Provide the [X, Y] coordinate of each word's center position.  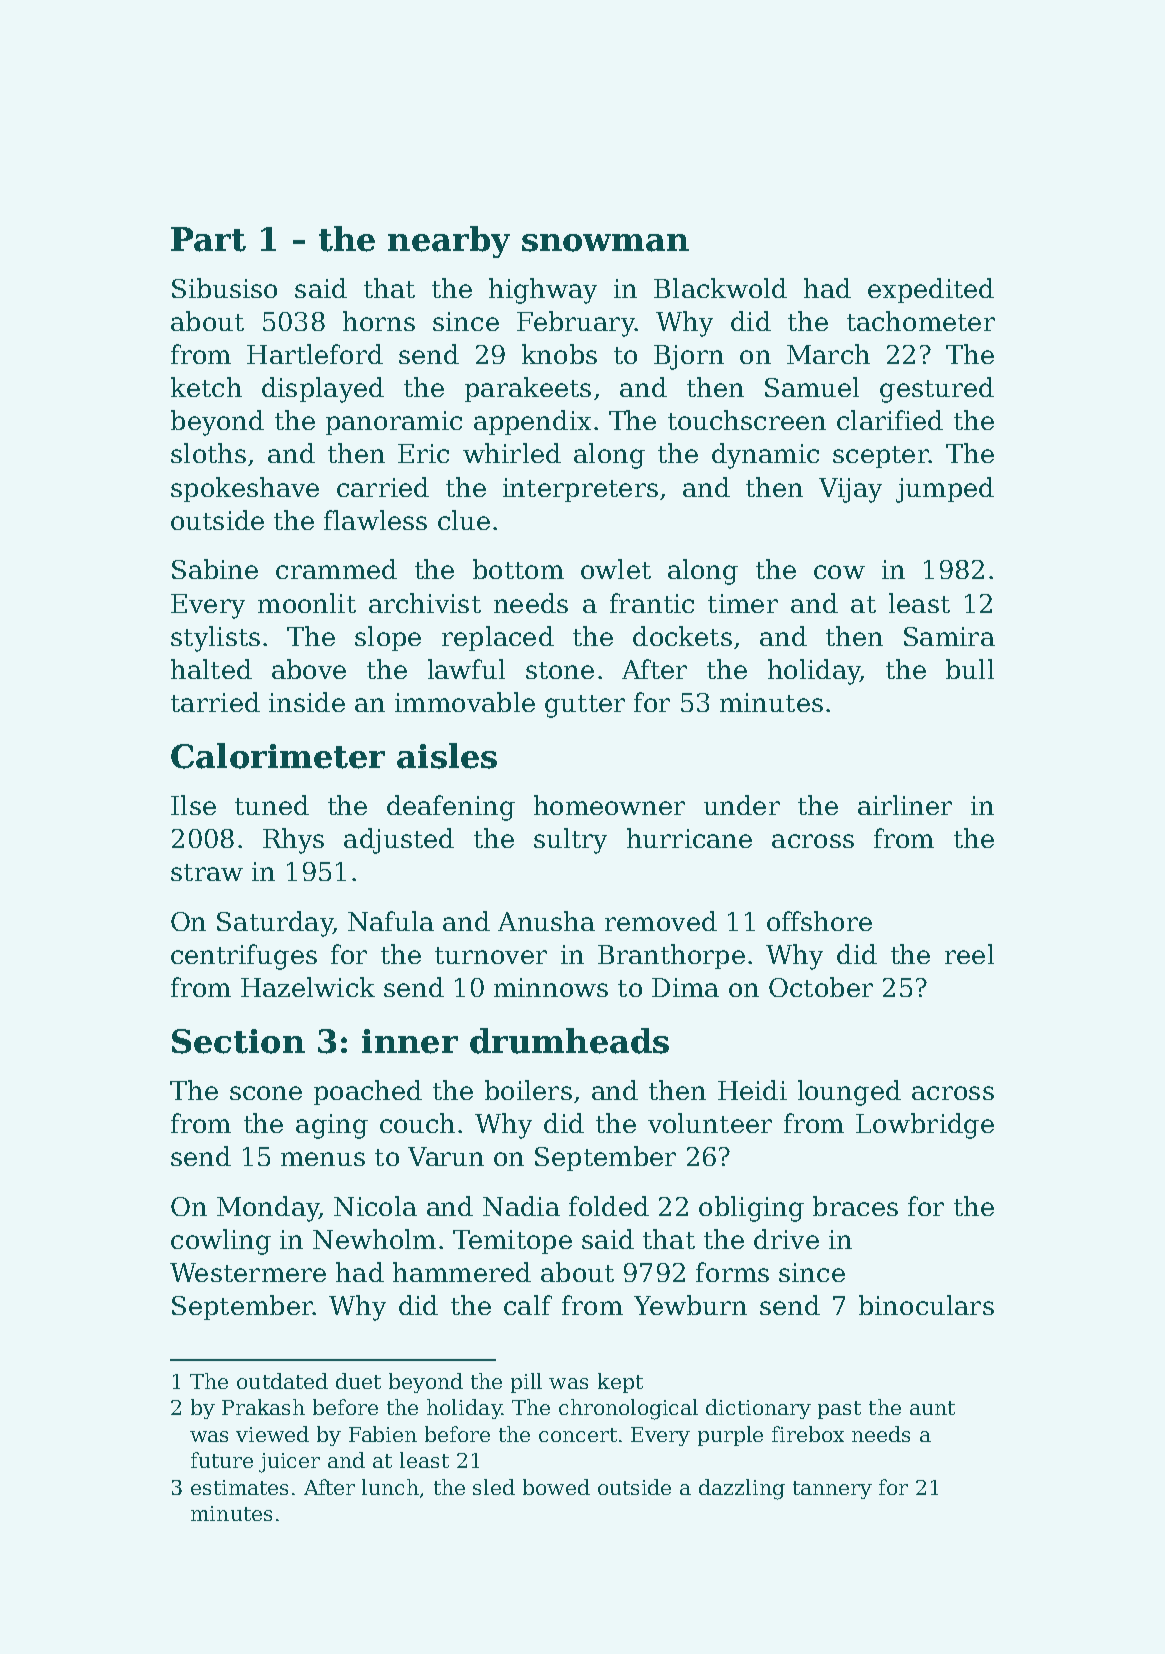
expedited [931, 290]
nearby [449, 242]
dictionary [758, 1409]
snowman [605, 243]
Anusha [546, 921]
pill [526, 1383]
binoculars [926, 1305]
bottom [518, 569]
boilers [528, 1090]
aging [332, 1126]
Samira [949, 636]
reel [969, 954]
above [309, 669]
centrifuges [244, 957]
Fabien [383, 1434]
